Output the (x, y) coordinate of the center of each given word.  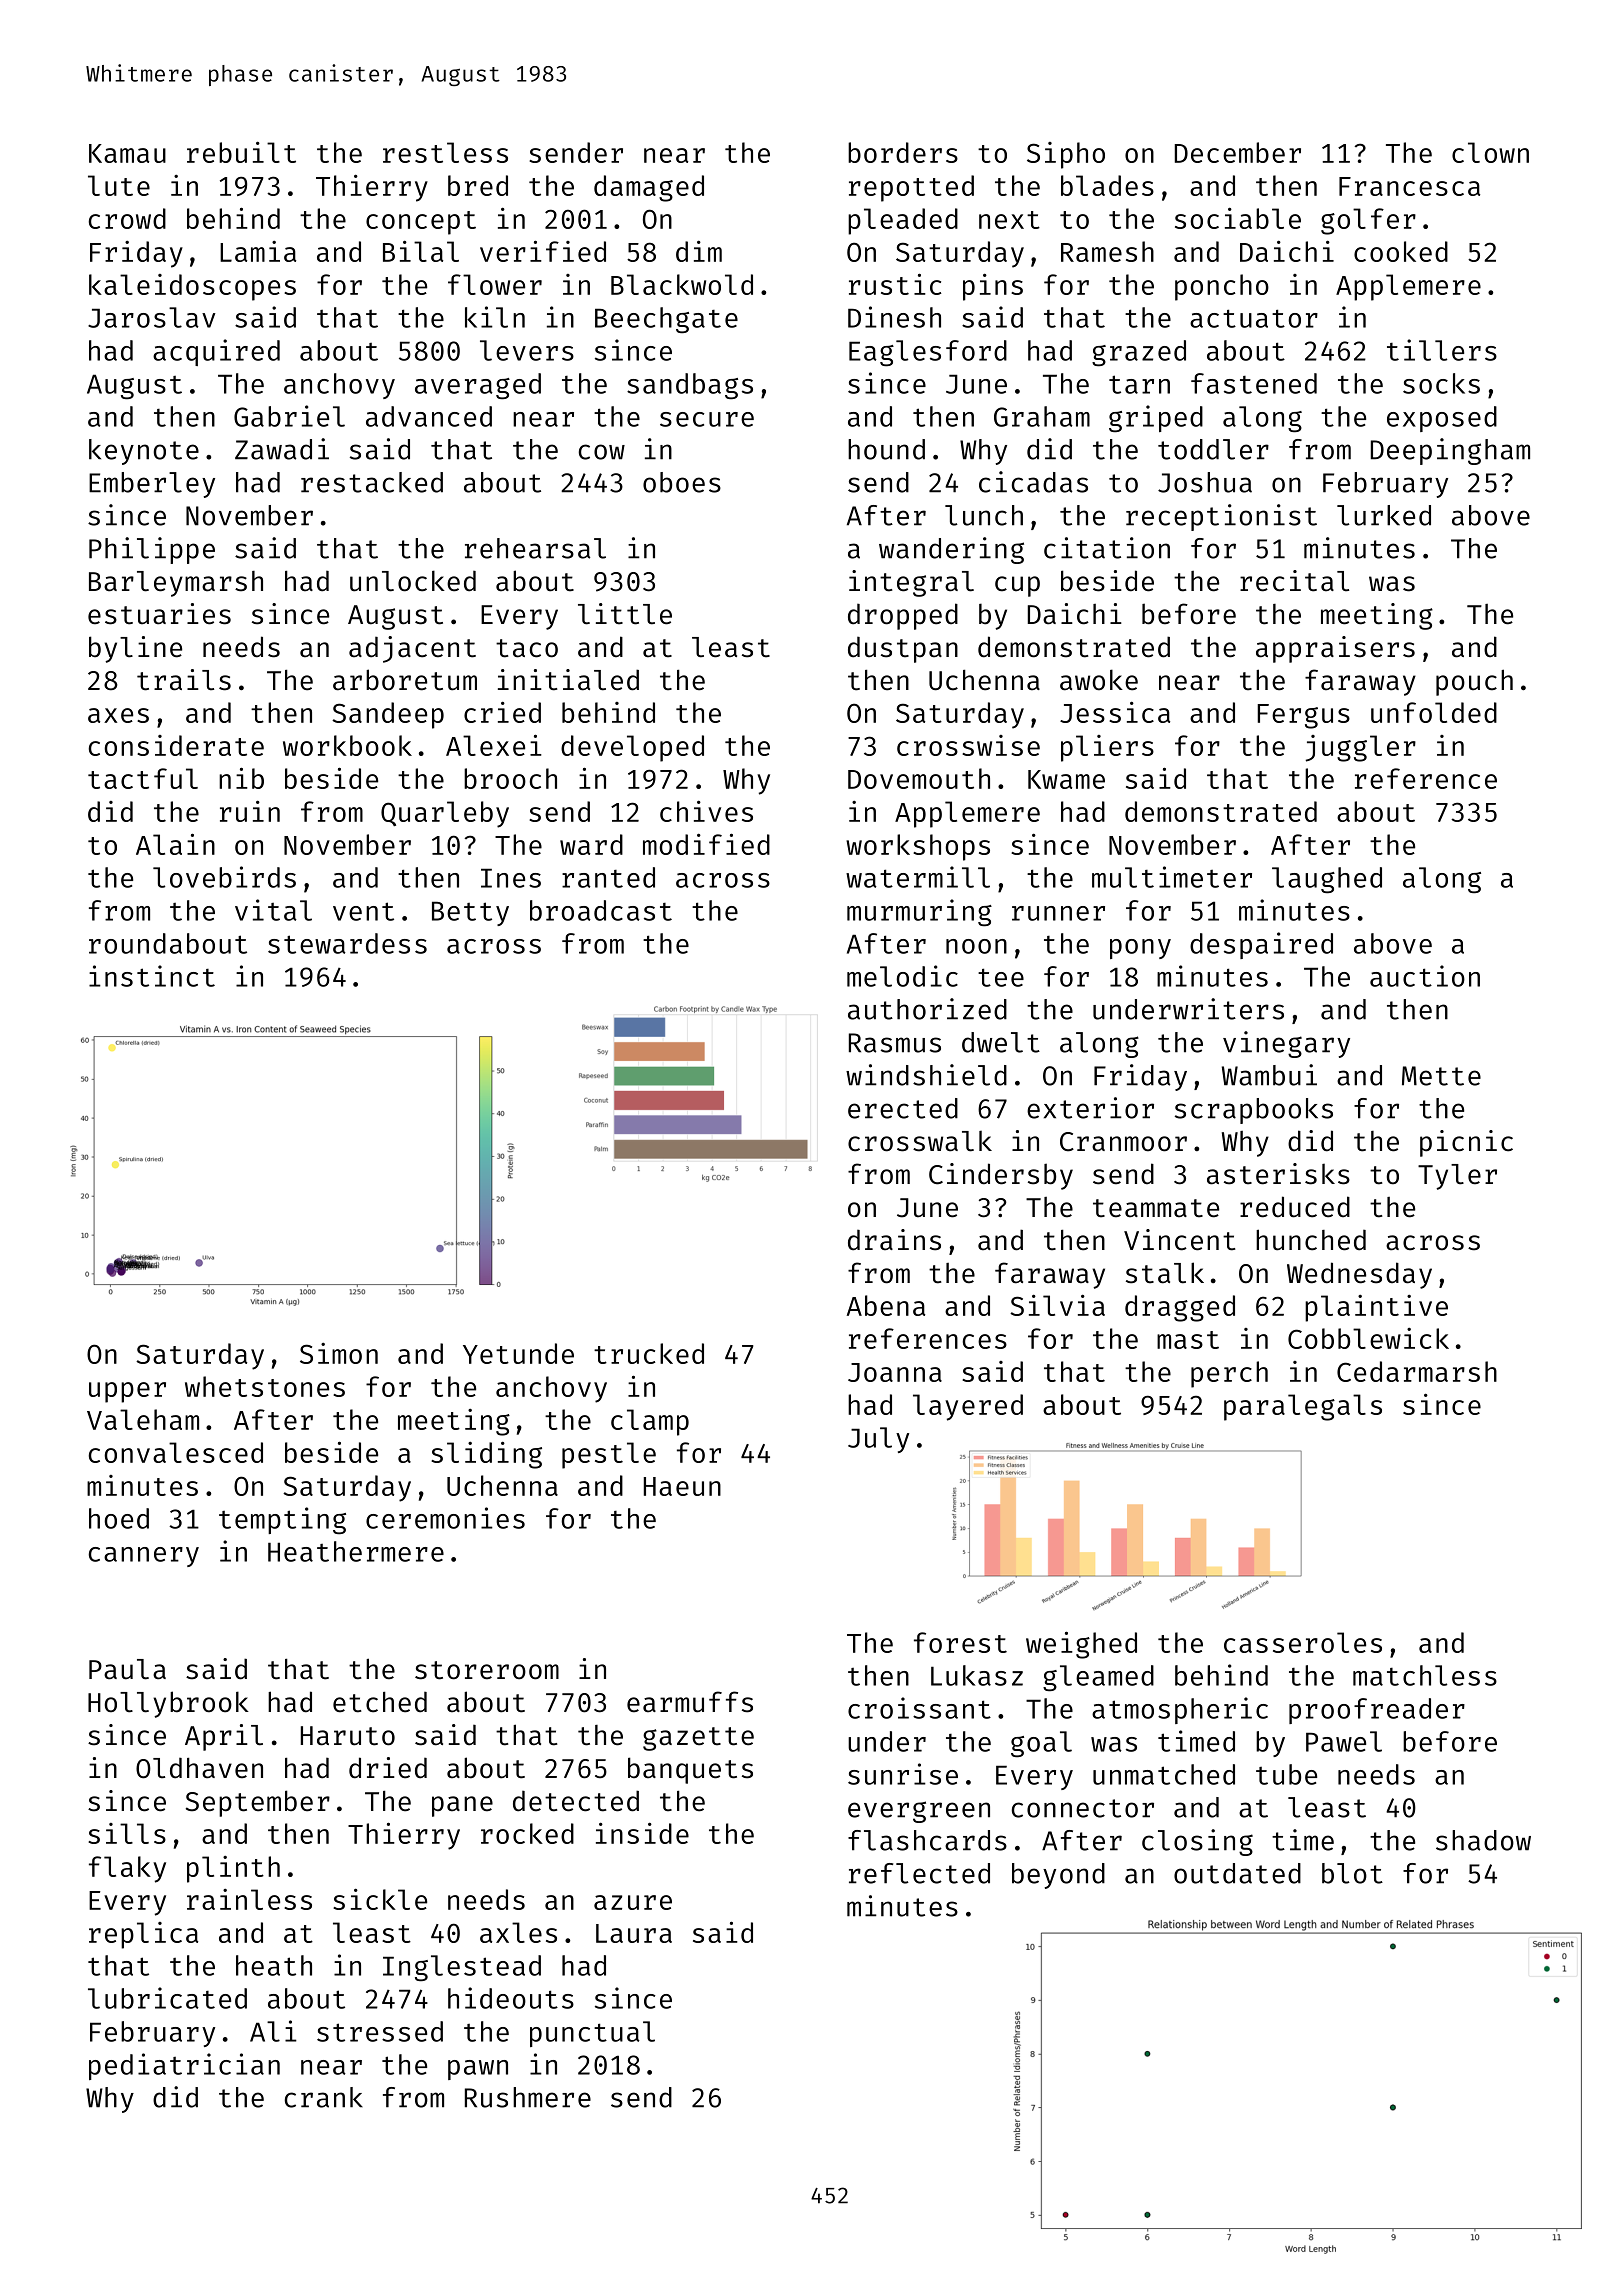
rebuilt (241, 152)
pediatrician (184, 2066)
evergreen (919, 1812)
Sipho (1066, 155)
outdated (1237, 1873)
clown (1490, 152)
